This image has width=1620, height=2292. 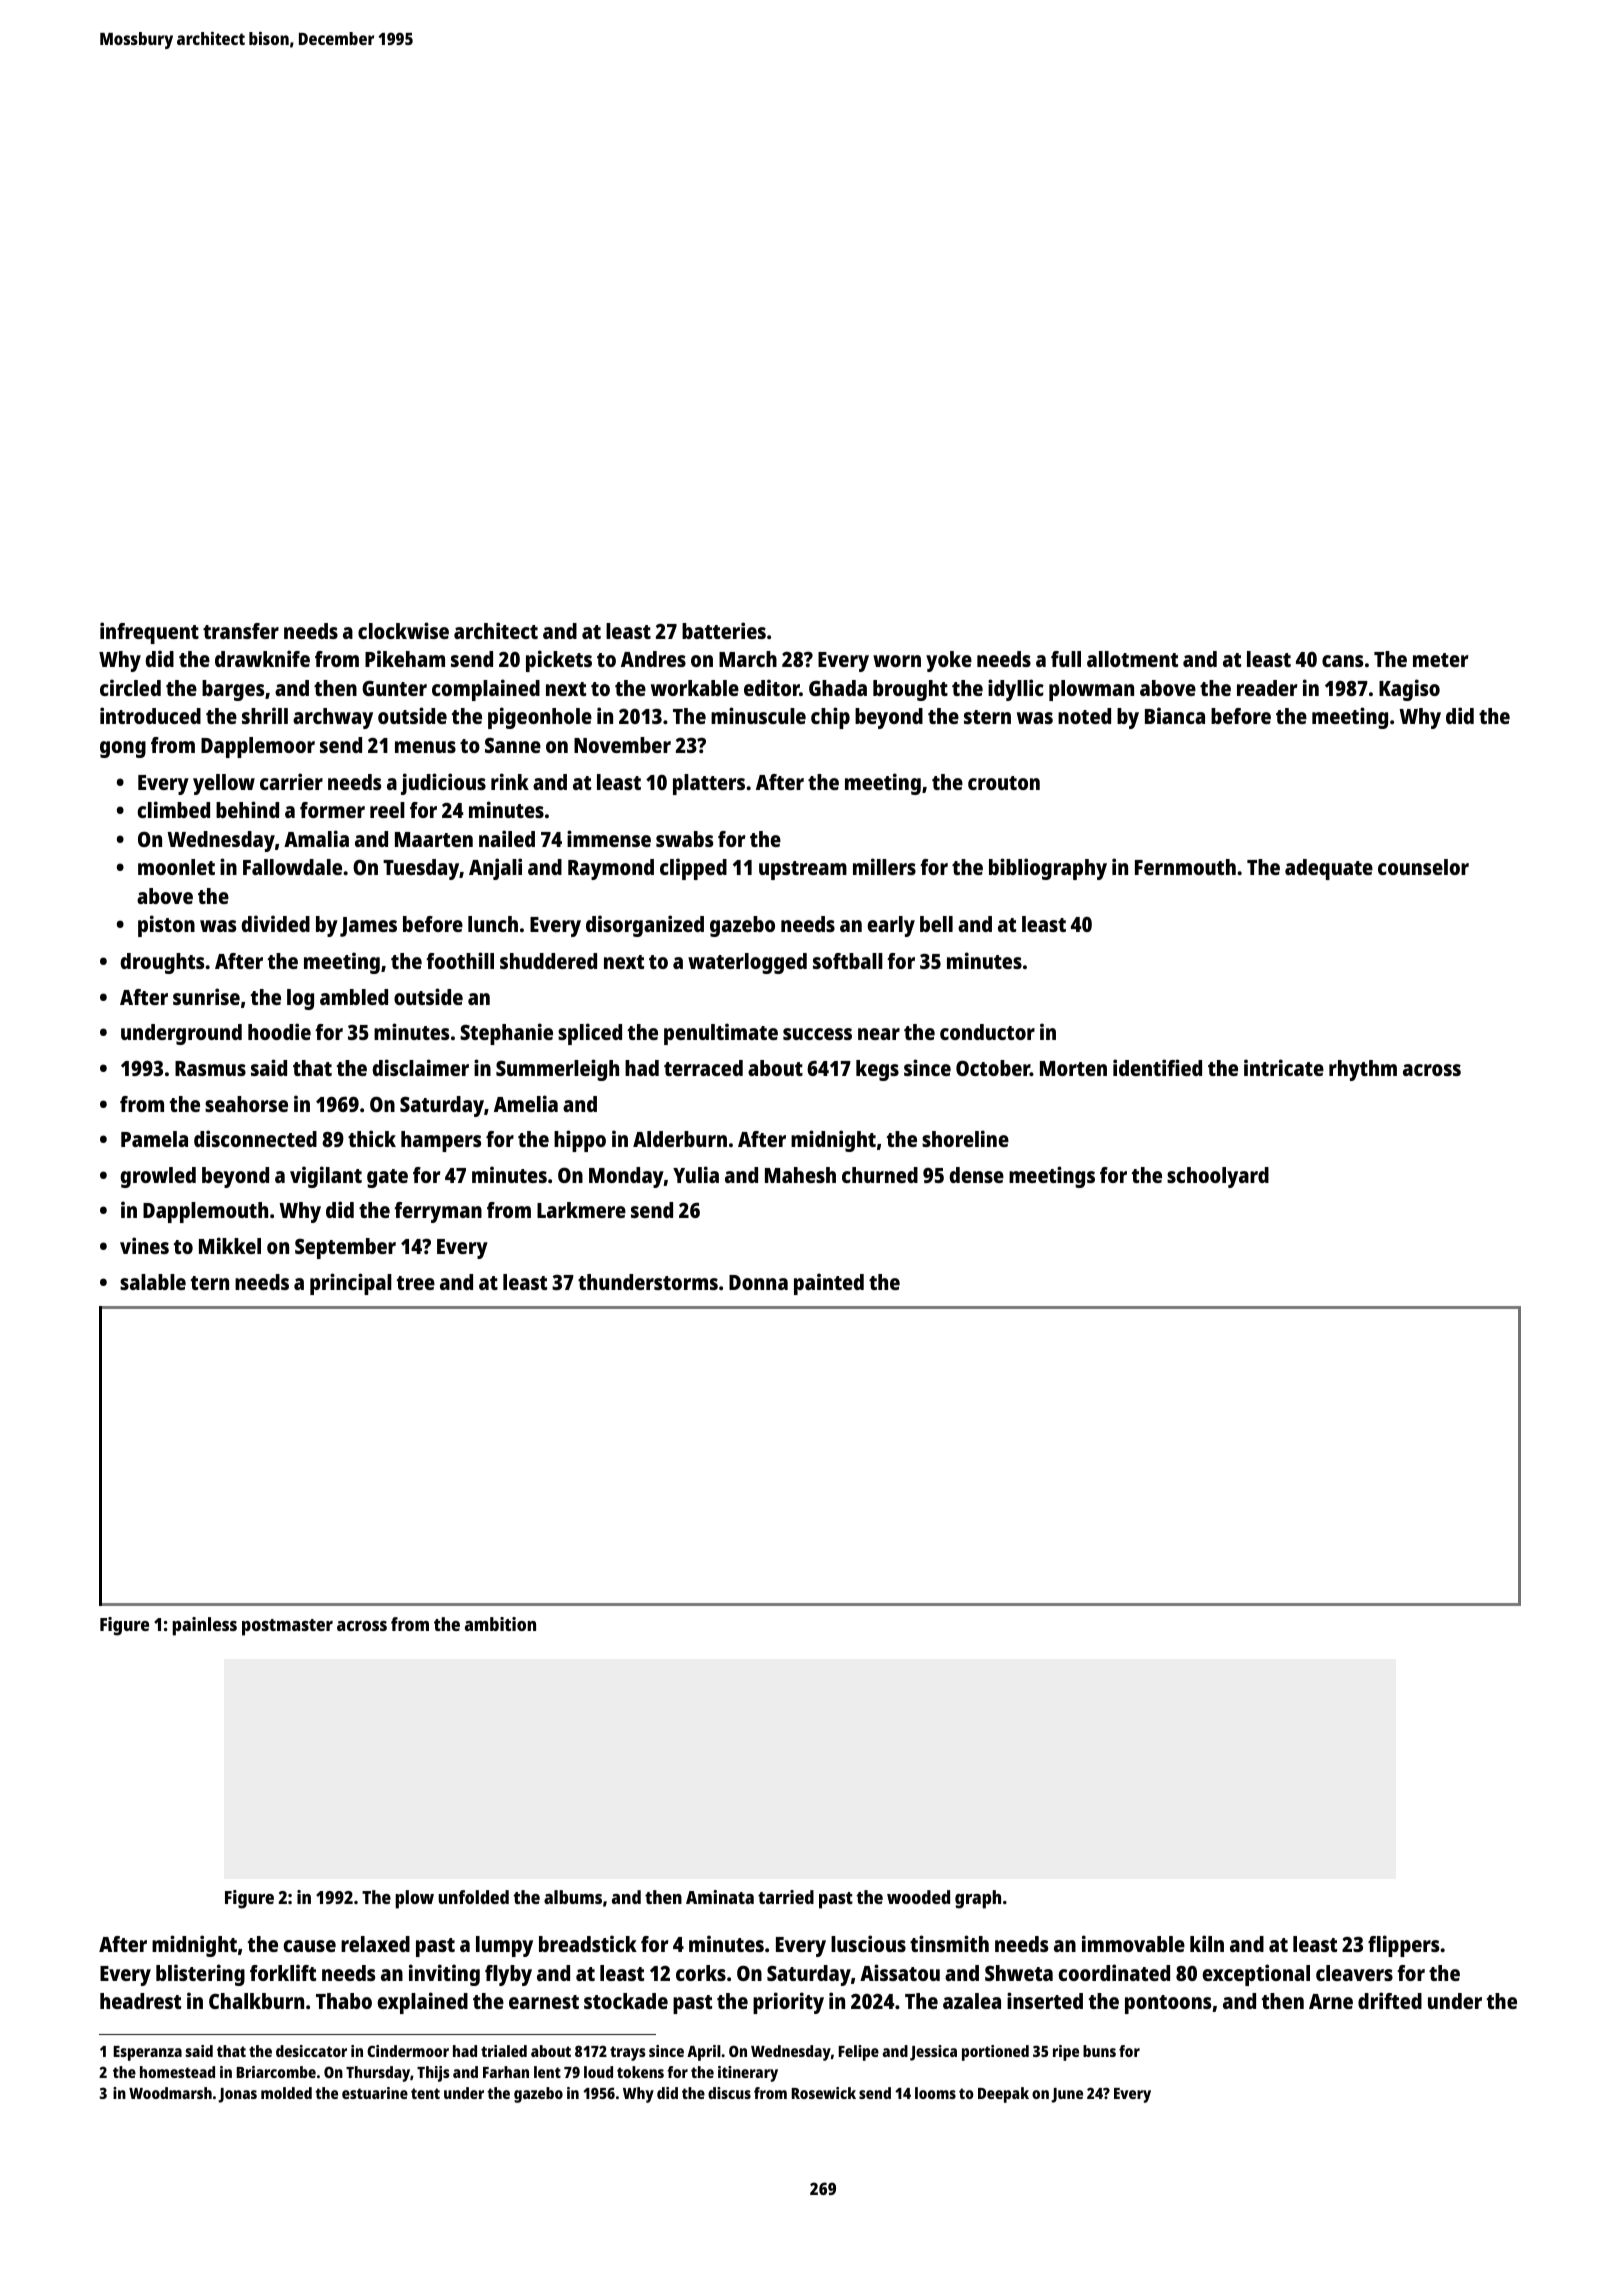 I want to click on tent, so click(x=425, y=2093).
